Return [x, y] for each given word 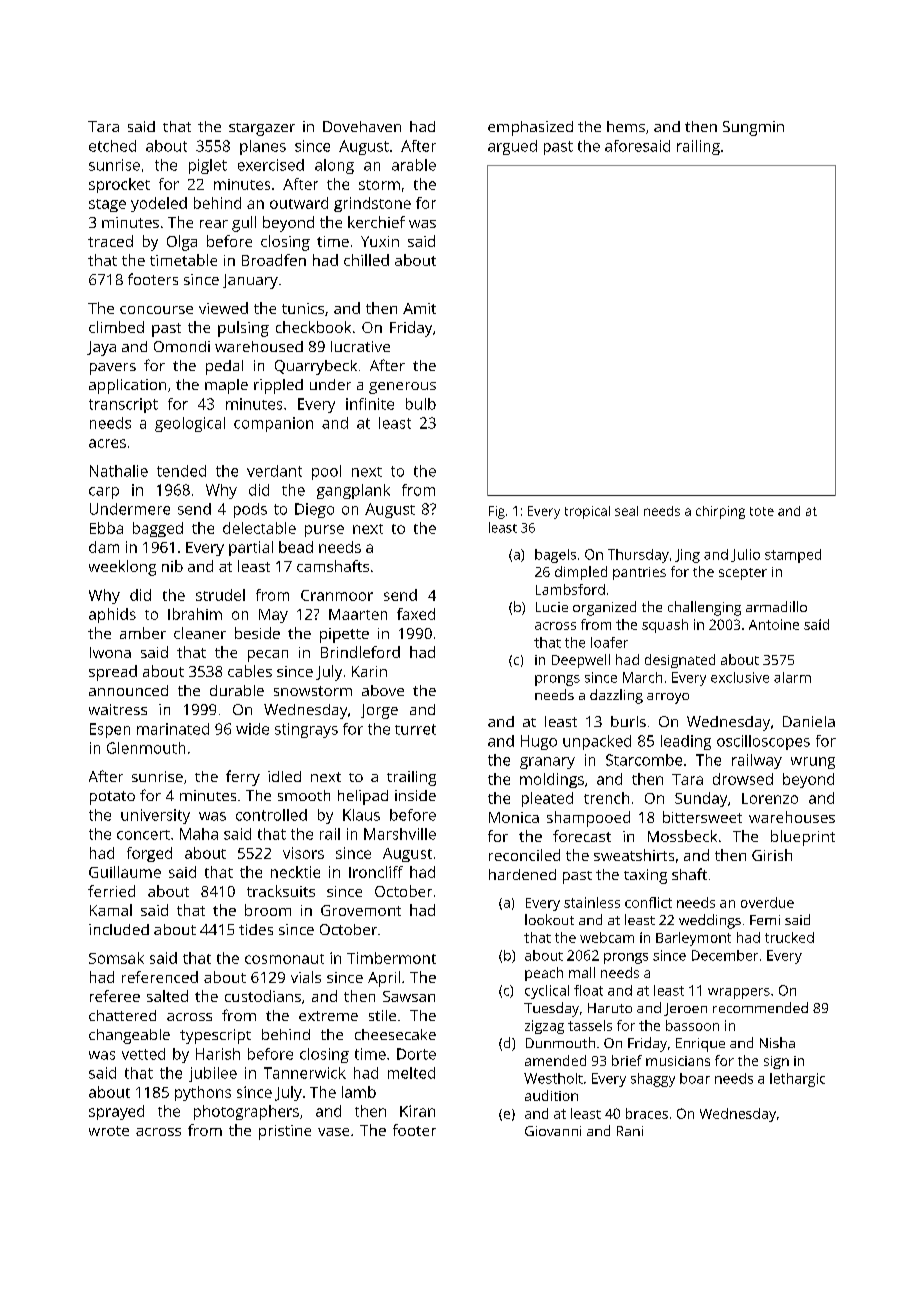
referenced [160, 977]
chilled [366, 260]
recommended [760, 1007]
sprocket [119, 185]
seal [626, 511]
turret [415, 729]
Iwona [110, 652]
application [127, 386]
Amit [419, 308]
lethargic [797, 1080]
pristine [285, 1132]
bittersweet [702, 817]
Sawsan [409, 996]
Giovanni [553, 1131]
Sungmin [753, 128]
